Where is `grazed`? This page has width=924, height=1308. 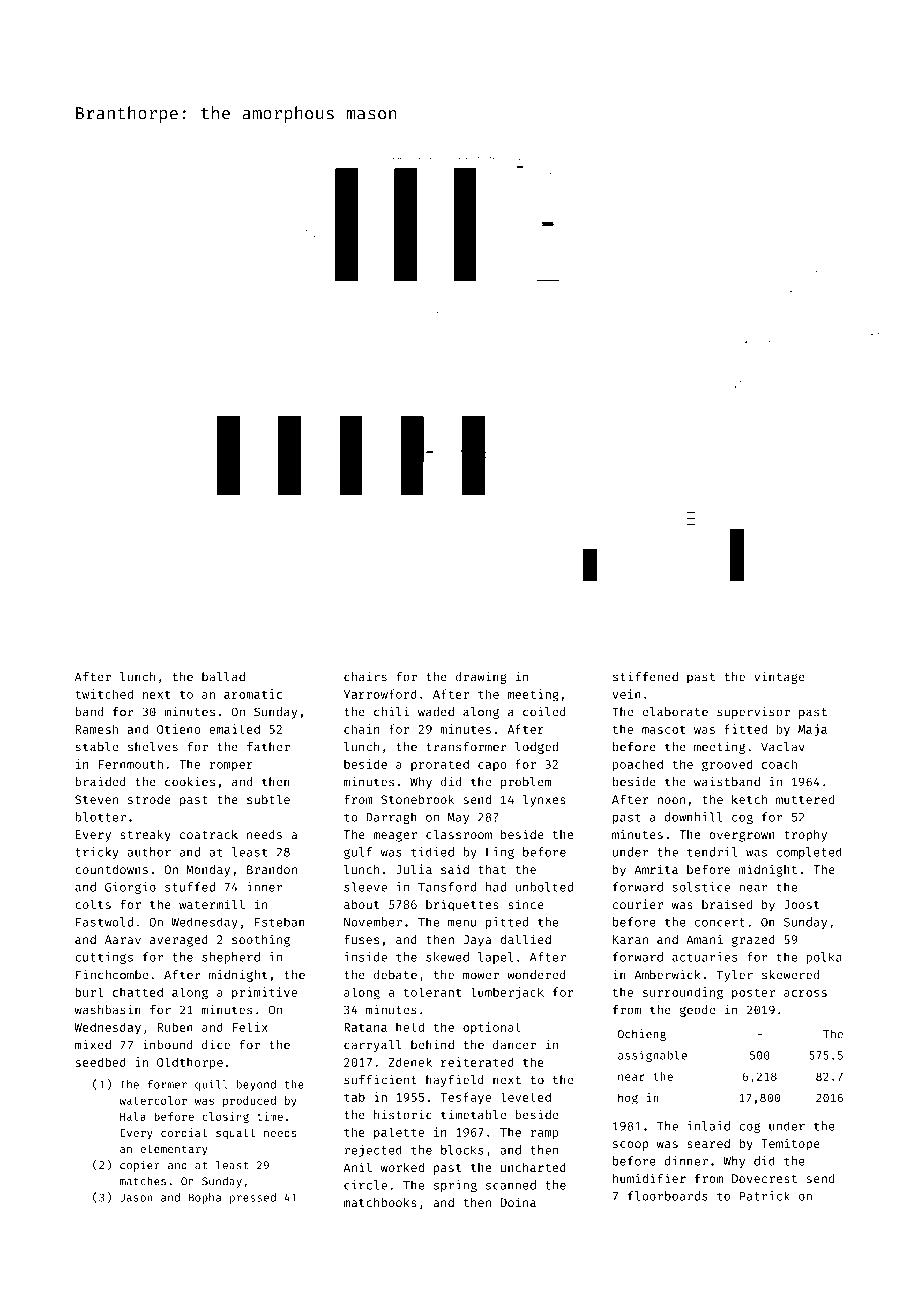
grazed is located at coordinates (753, 941).
